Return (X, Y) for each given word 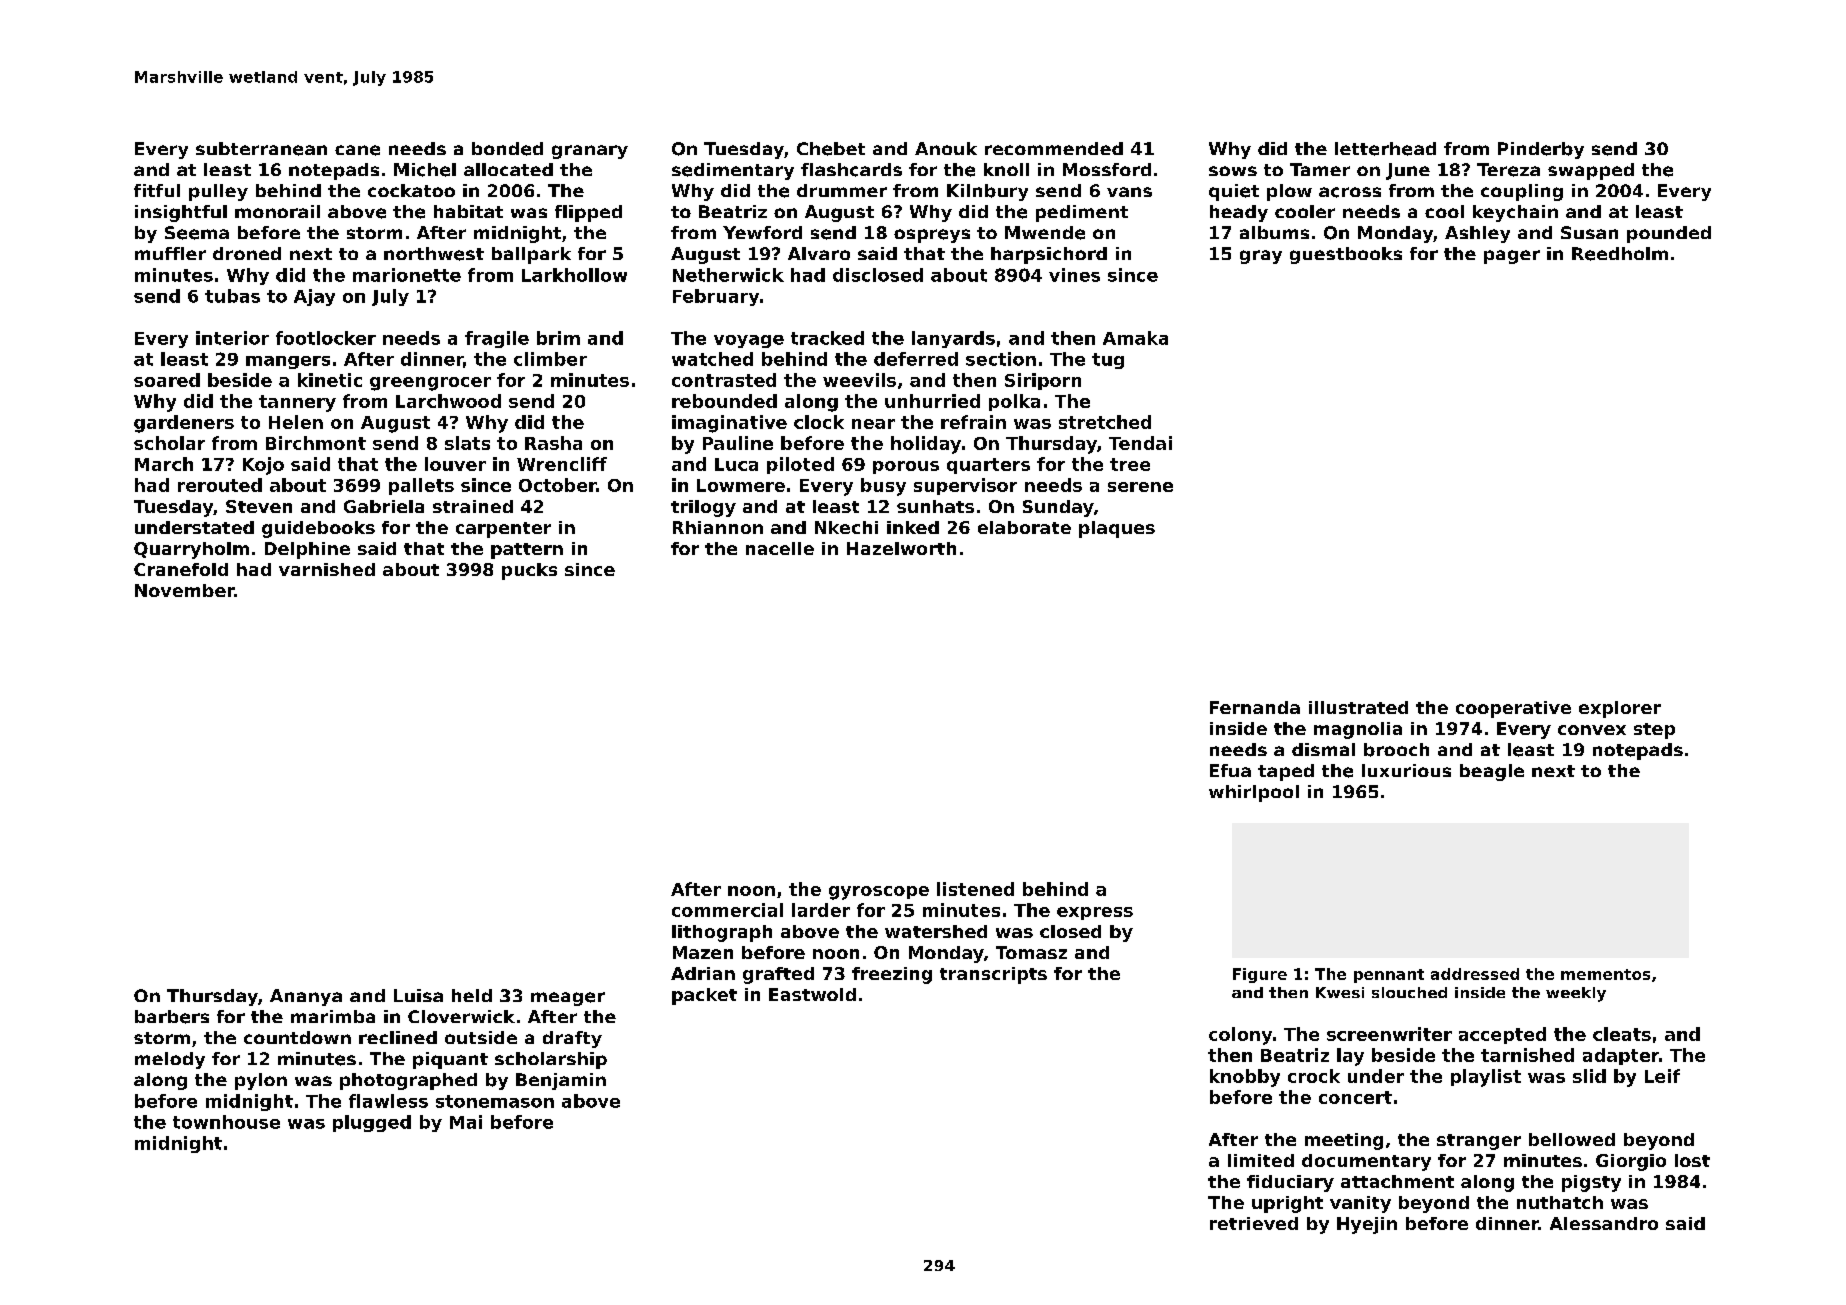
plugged (372, 1123)
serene (1140, 487)
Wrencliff (562, 464)
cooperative (1513, 709)
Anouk (946, 148)
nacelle (780, 548)
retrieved (1254, 1223)
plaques (1117, 529)
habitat (468, 211)
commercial (727, 910)
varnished (327, 569)
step (1654, 731)
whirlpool (1254, 793)
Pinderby (1541, 150)
